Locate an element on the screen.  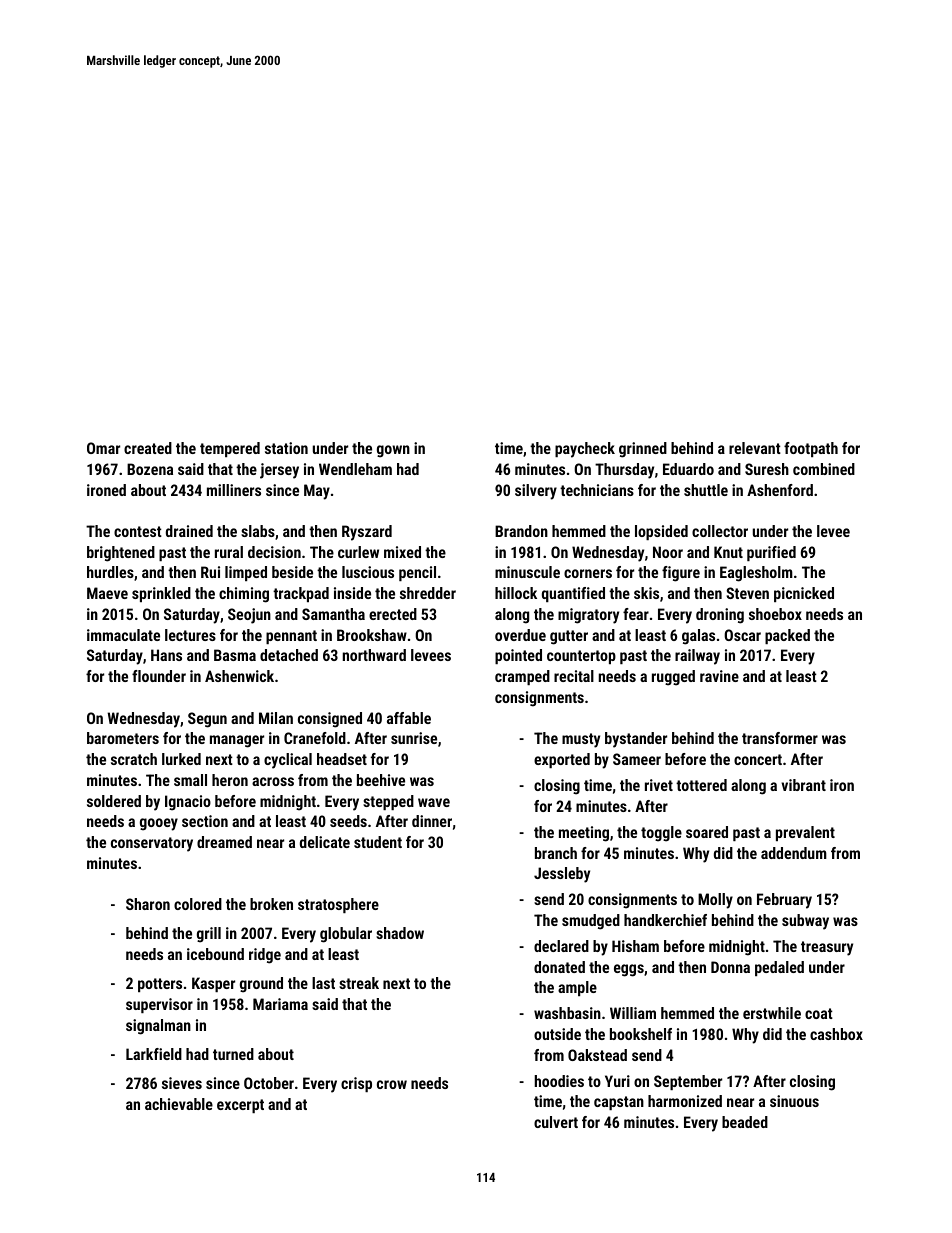
station is located at coordinates (286, 448).
